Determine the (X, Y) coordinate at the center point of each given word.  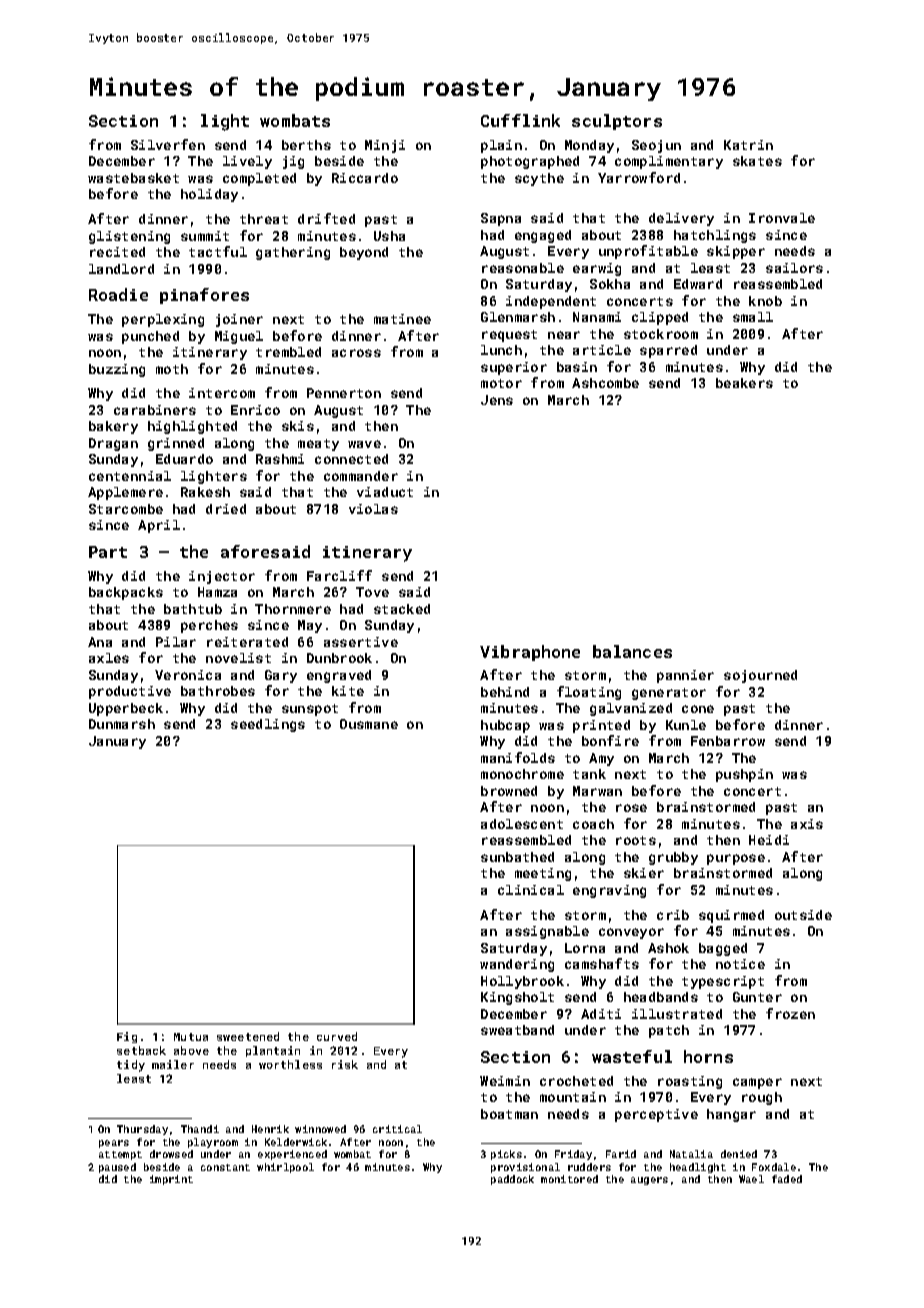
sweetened (248, 1036)
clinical (531, 890)
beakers (744, 383)
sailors (794, 268)
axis (807, 824)
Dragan (113, 444)
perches (209, 626)
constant (225, 1167)
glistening (129, 237)
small (753, 317)
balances (632, 651)
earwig (597, 269)
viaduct (385, 492)
